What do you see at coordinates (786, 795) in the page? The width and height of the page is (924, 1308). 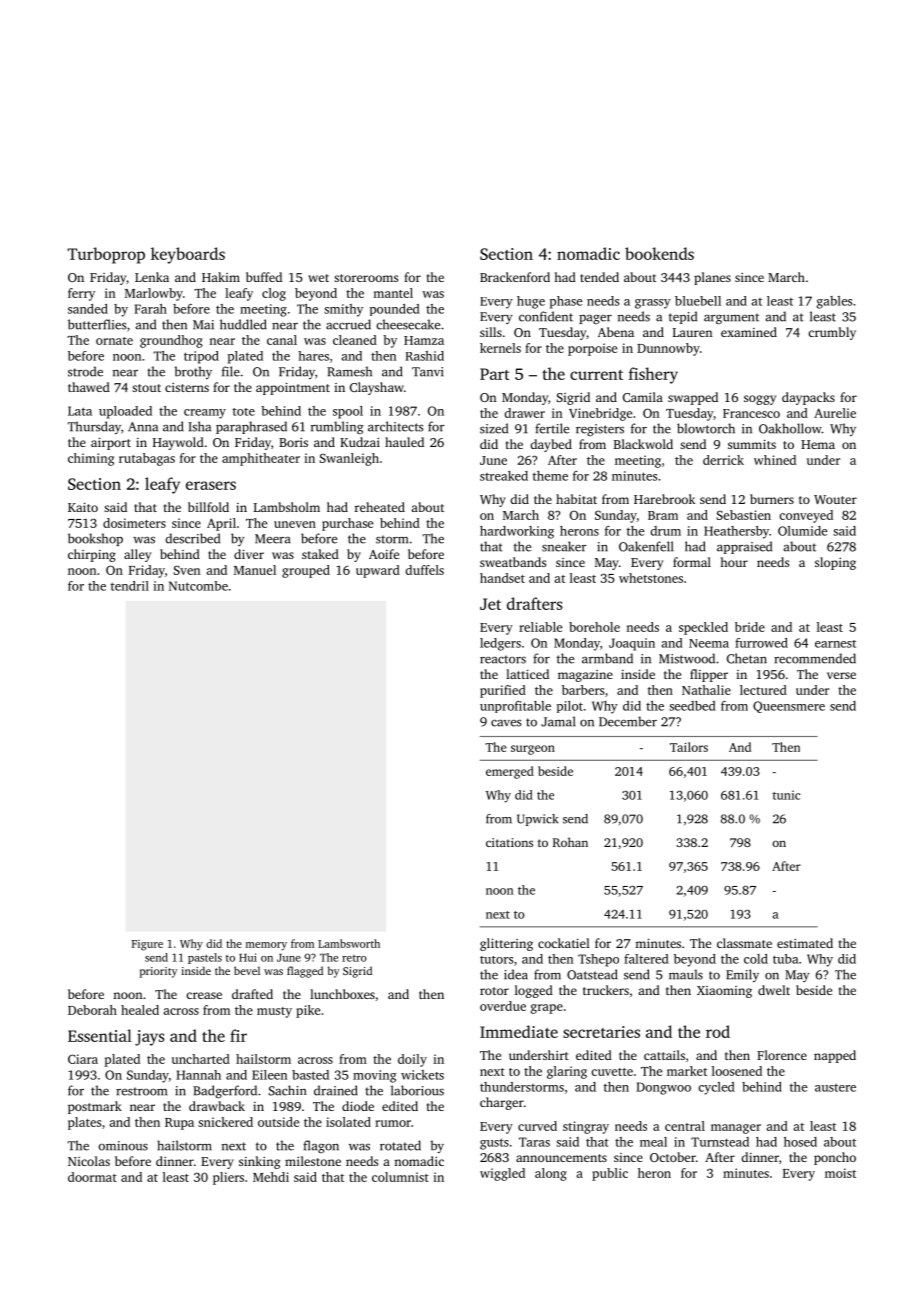 I see `tunic` at bounding box center [786, 795].
